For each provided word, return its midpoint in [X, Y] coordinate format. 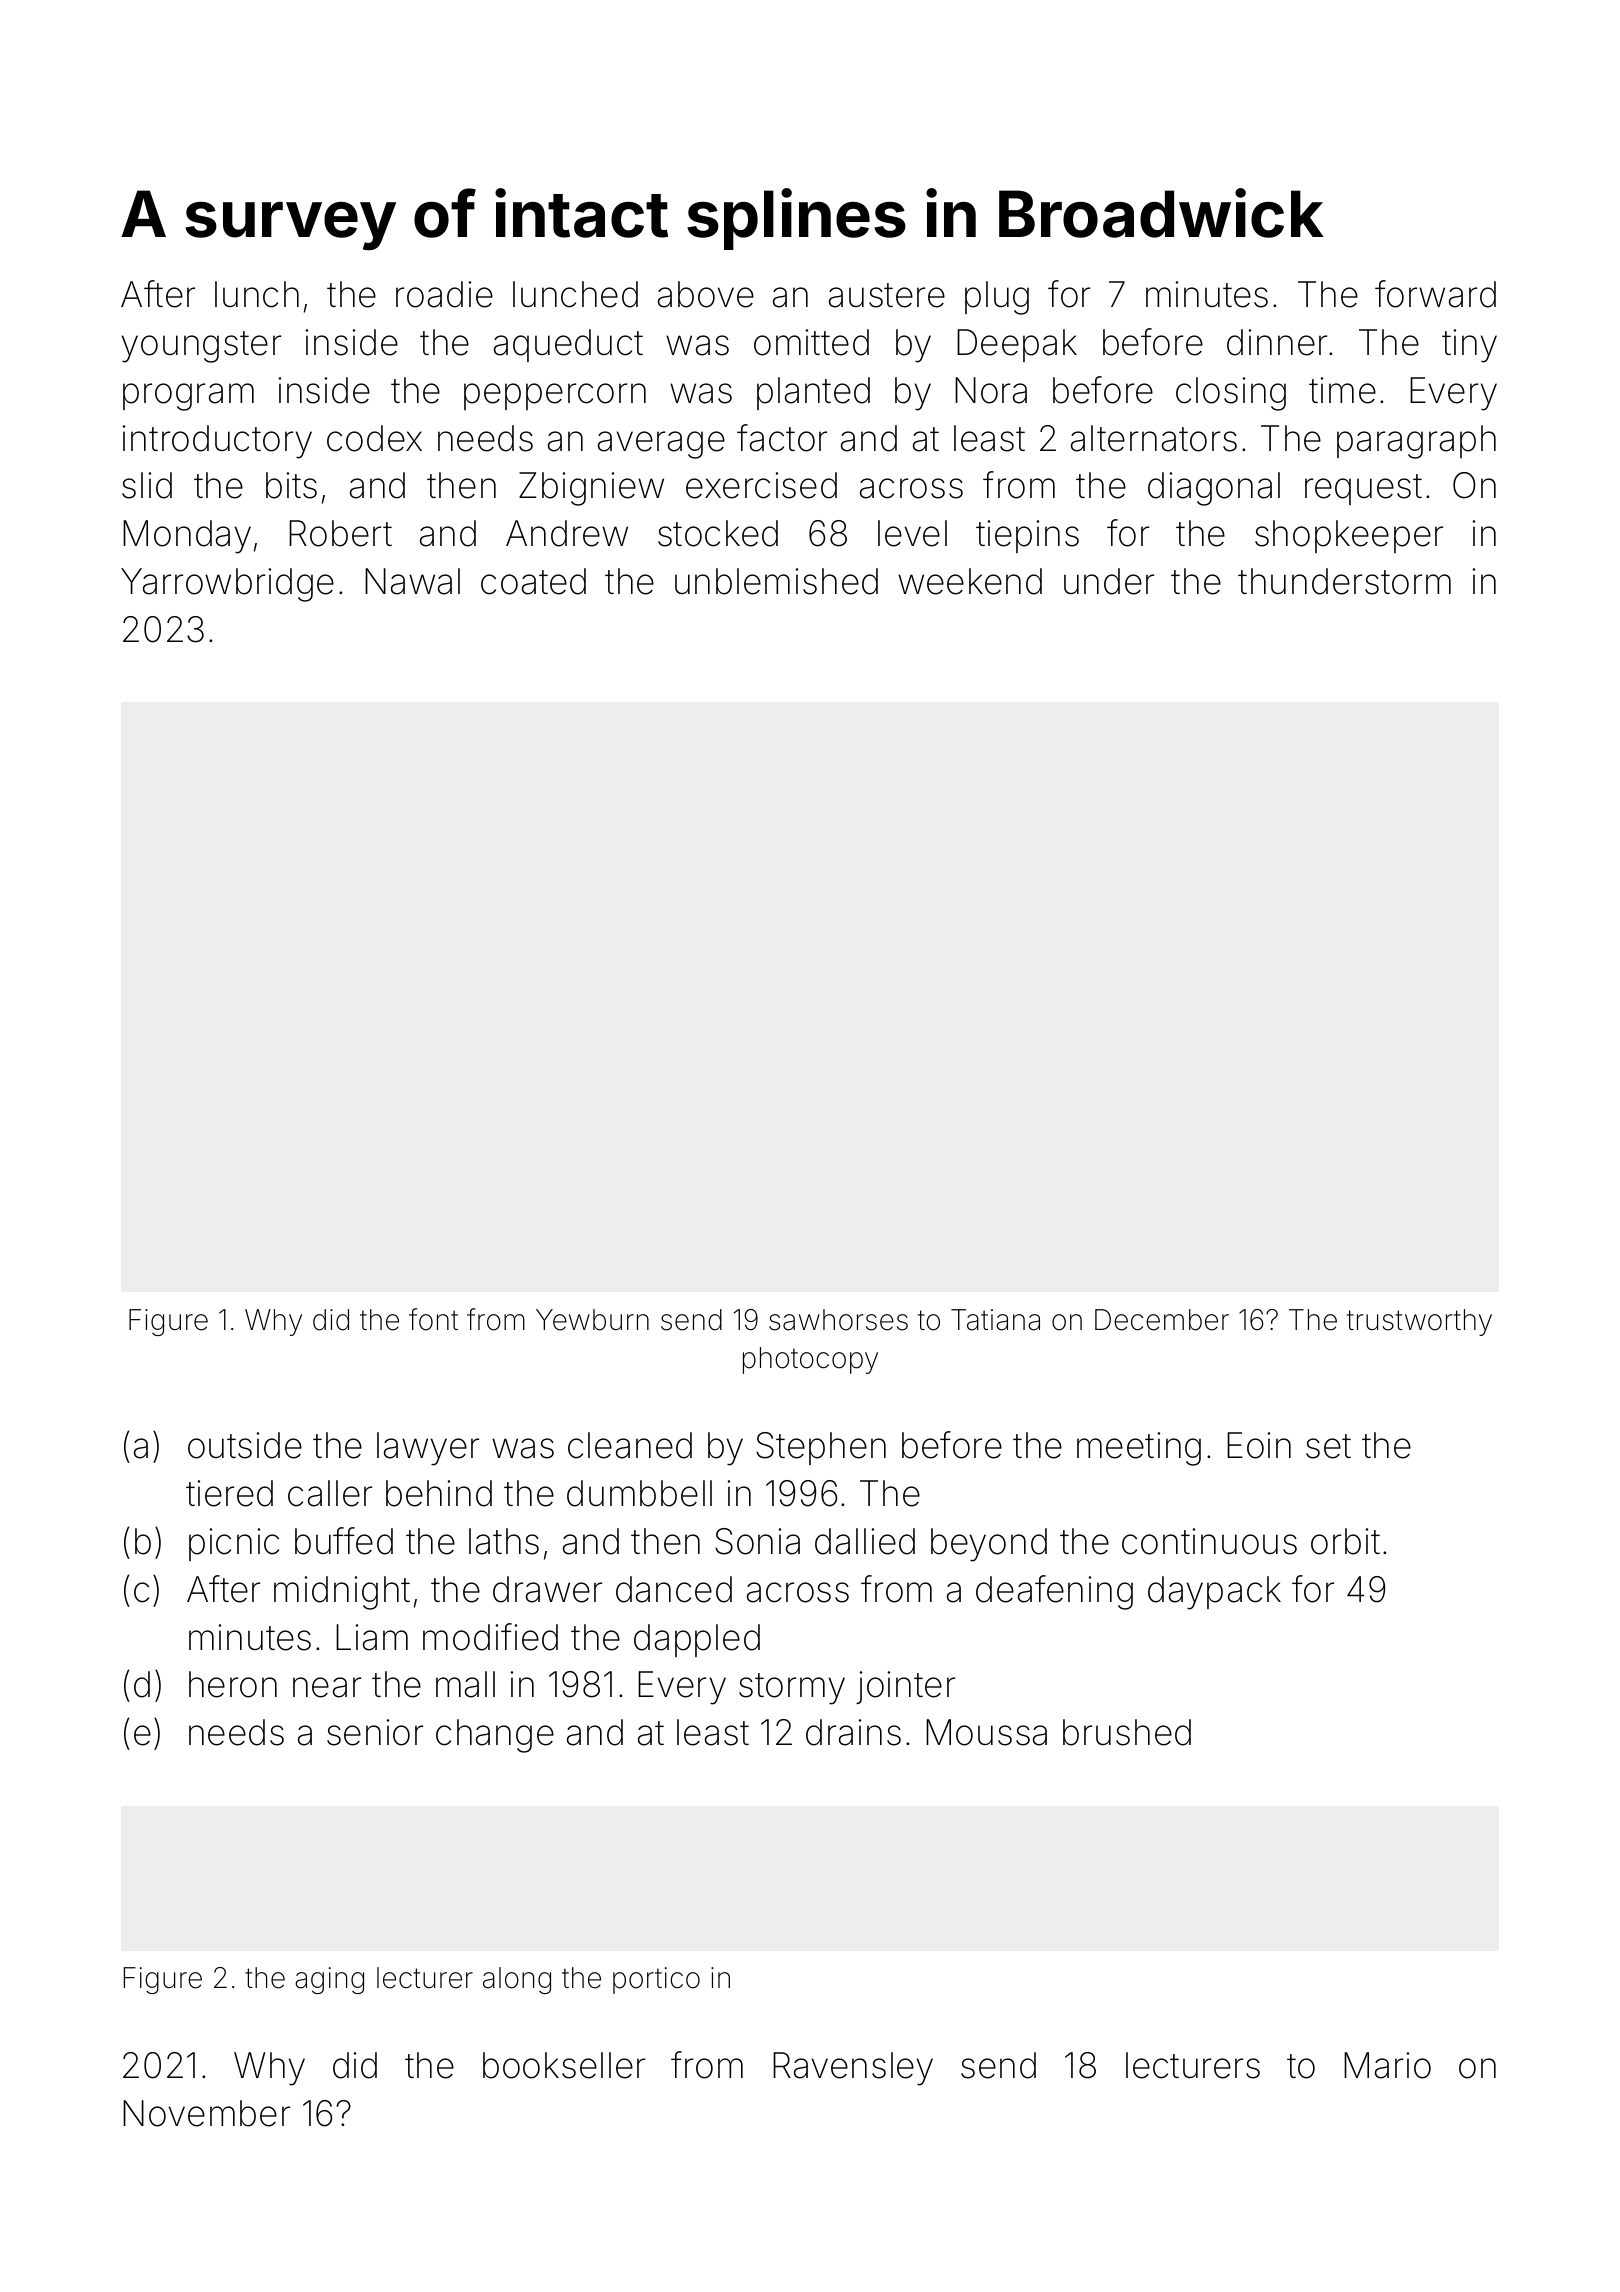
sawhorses [838, 1320]
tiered [229, 1493]
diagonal [1214, 489]
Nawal [412, 581]
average [661, 445]
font [433, 1319]
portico [656, 1980]
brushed [1127, 1732]
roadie [444, 294]
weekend [970, 581]
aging [329, 1980]
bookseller [564, 2065]
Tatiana [995, 1320]
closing [1231, 394]
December [1162, 1320]
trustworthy [1419, 1322]
